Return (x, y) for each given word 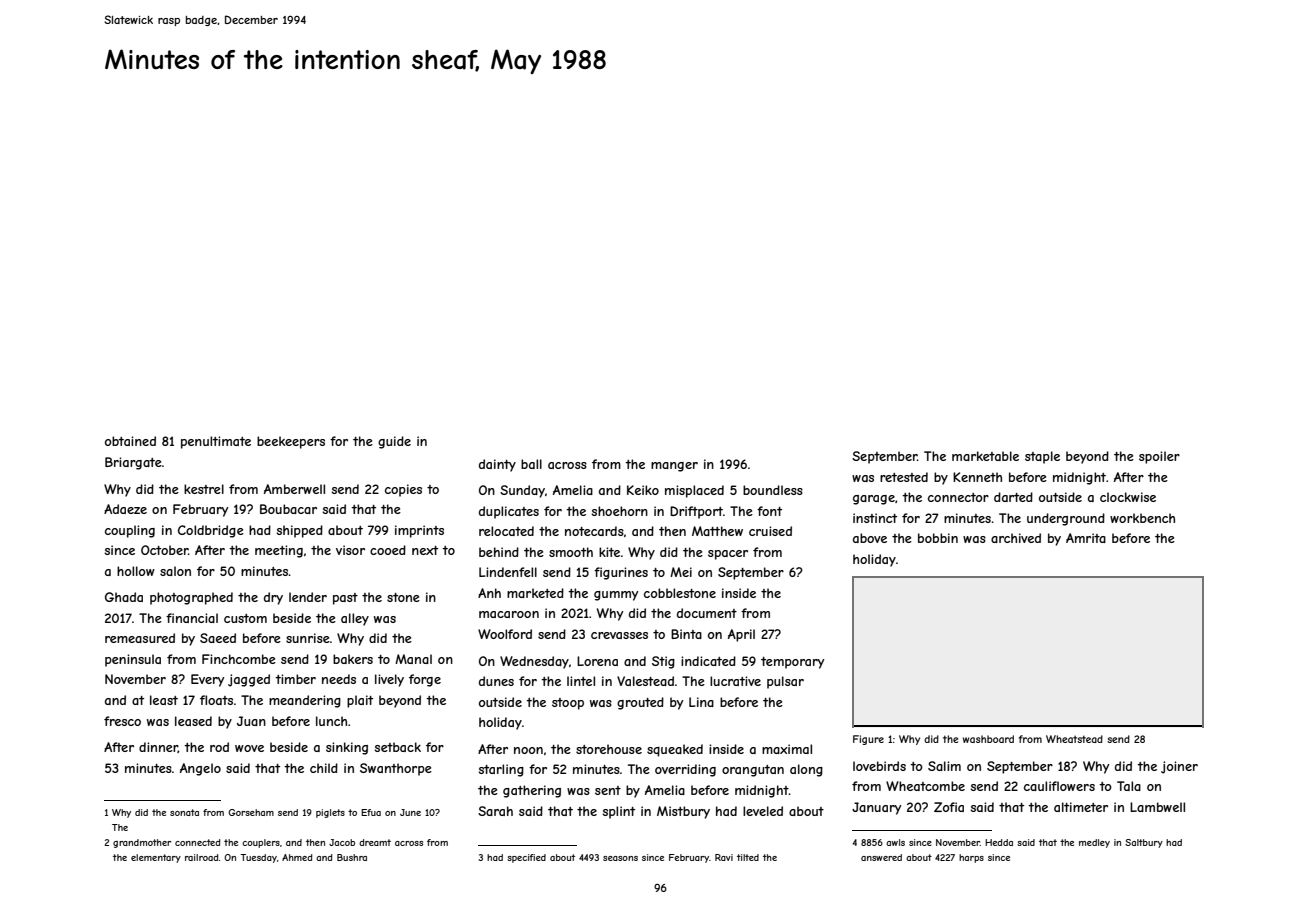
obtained (130, 441)
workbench (1142, 518)
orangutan (753, 771)
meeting (279, 551)
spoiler (1159, 457)
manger (674, 467)
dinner (158, 747)
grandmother (142, 843)
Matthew (717, 531)
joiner (1179, 767)
